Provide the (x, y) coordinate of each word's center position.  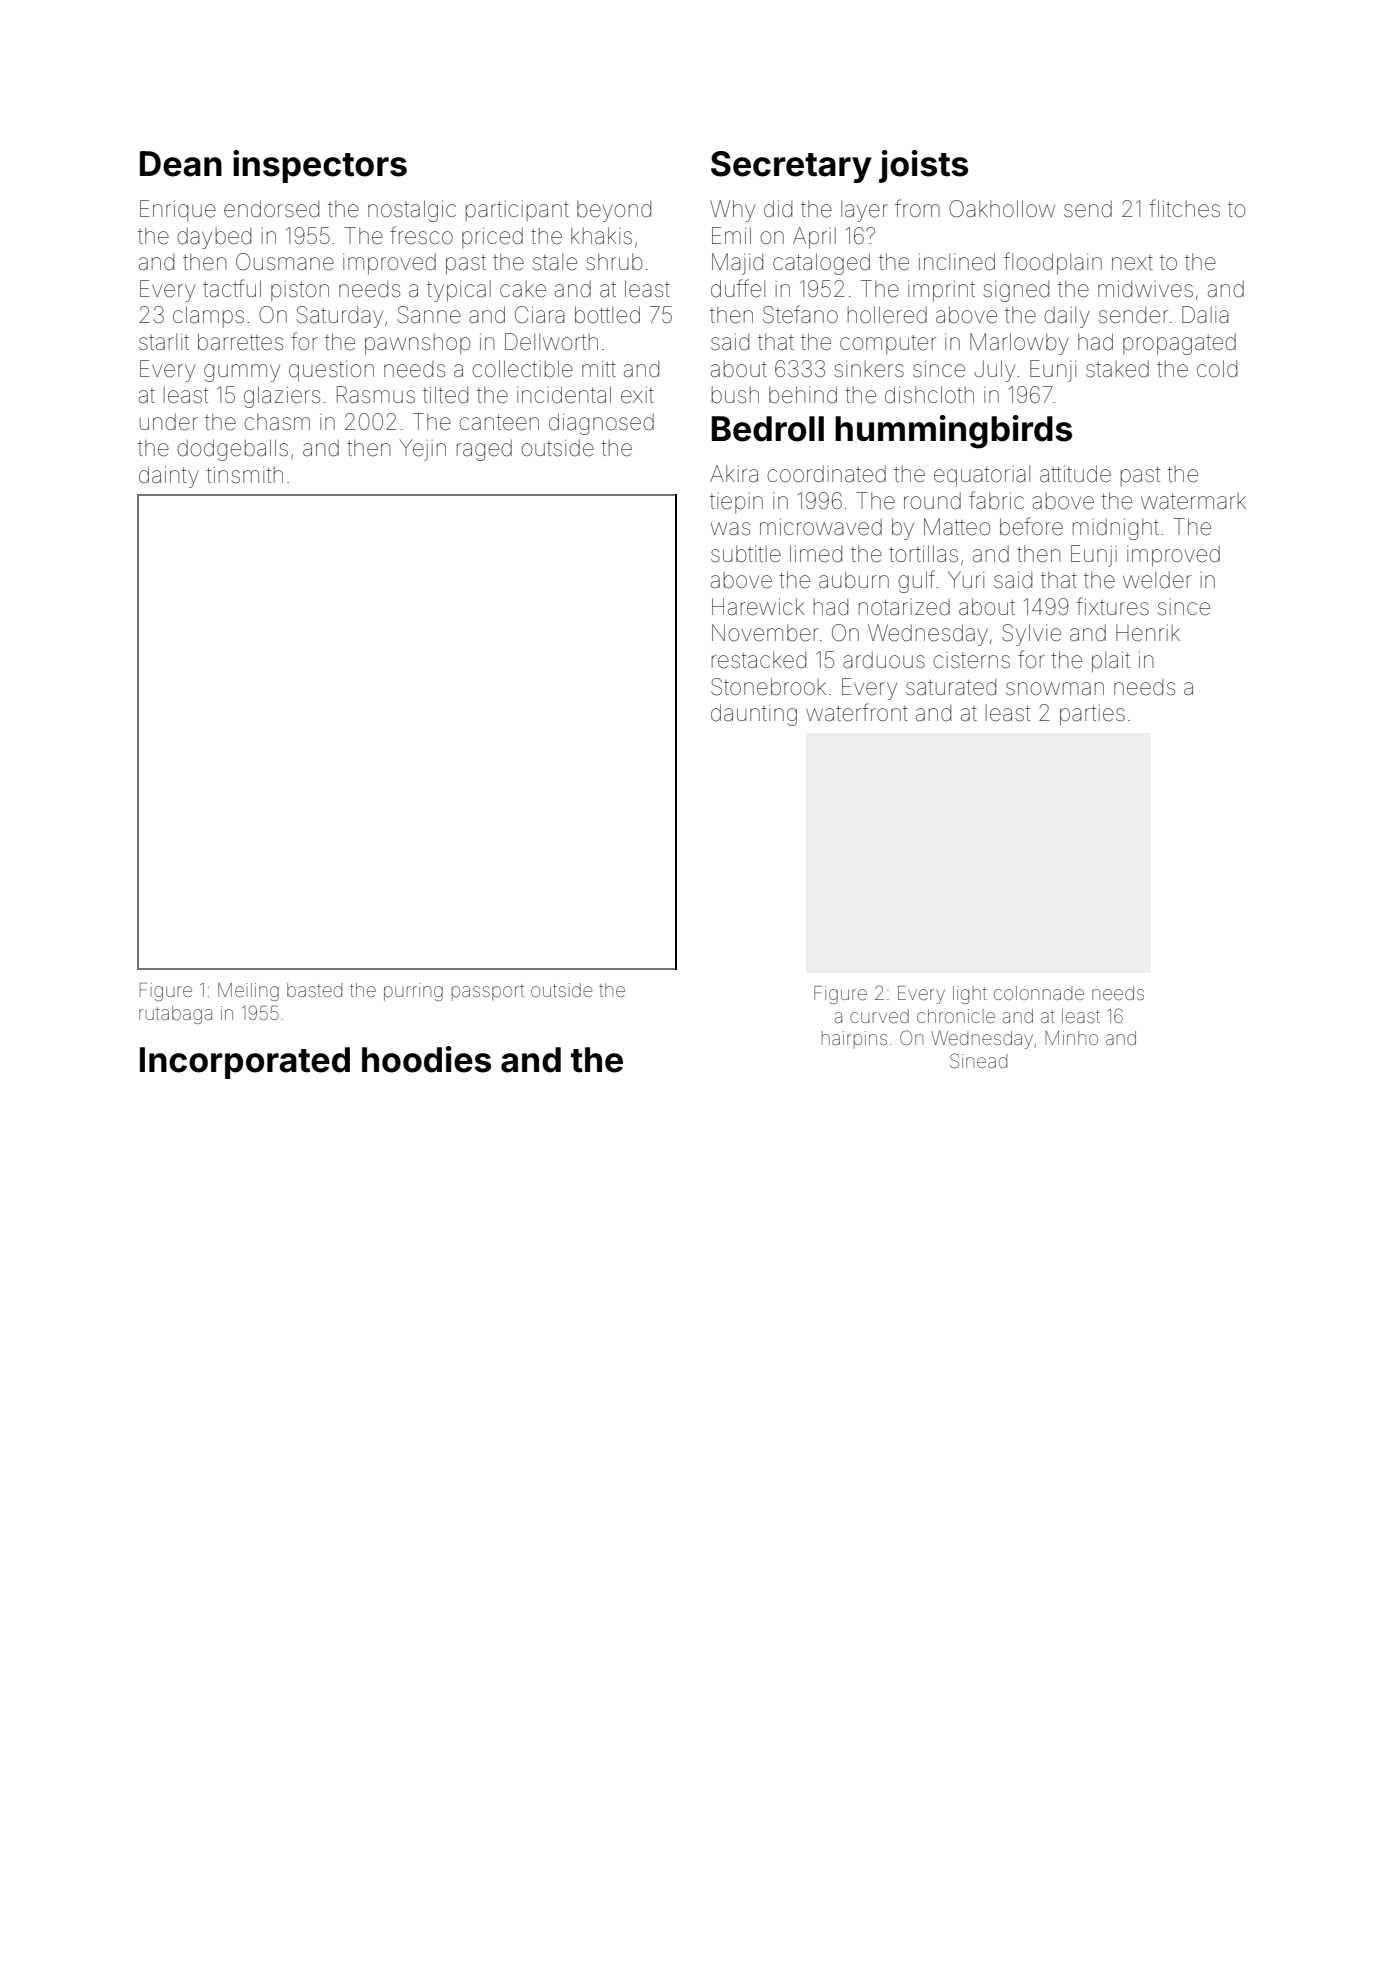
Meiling (248, 992)
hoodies (426, 1059)
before (1031, 526)
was (730, 529)
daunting (754, 715)
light (970, 995)
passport (488, 992)
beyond (614, 211)
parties (1092, 715)
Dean (181, 164)
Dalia (1205, 315)
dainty (169, 477)
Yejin (422, 450)
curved (879, 1016)
